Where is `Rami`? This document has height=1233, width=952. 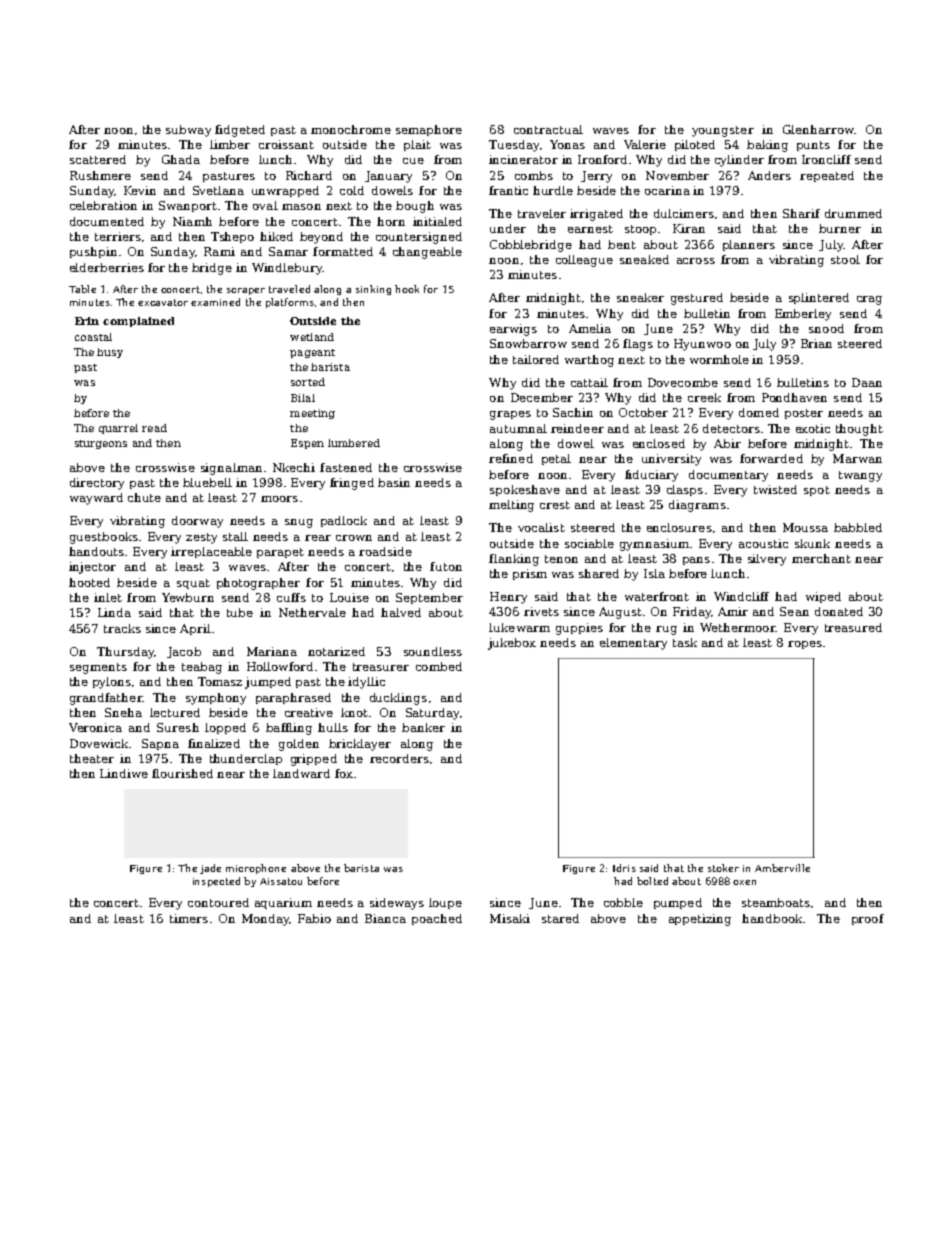
Rami is located at coordinates (219, 251).
